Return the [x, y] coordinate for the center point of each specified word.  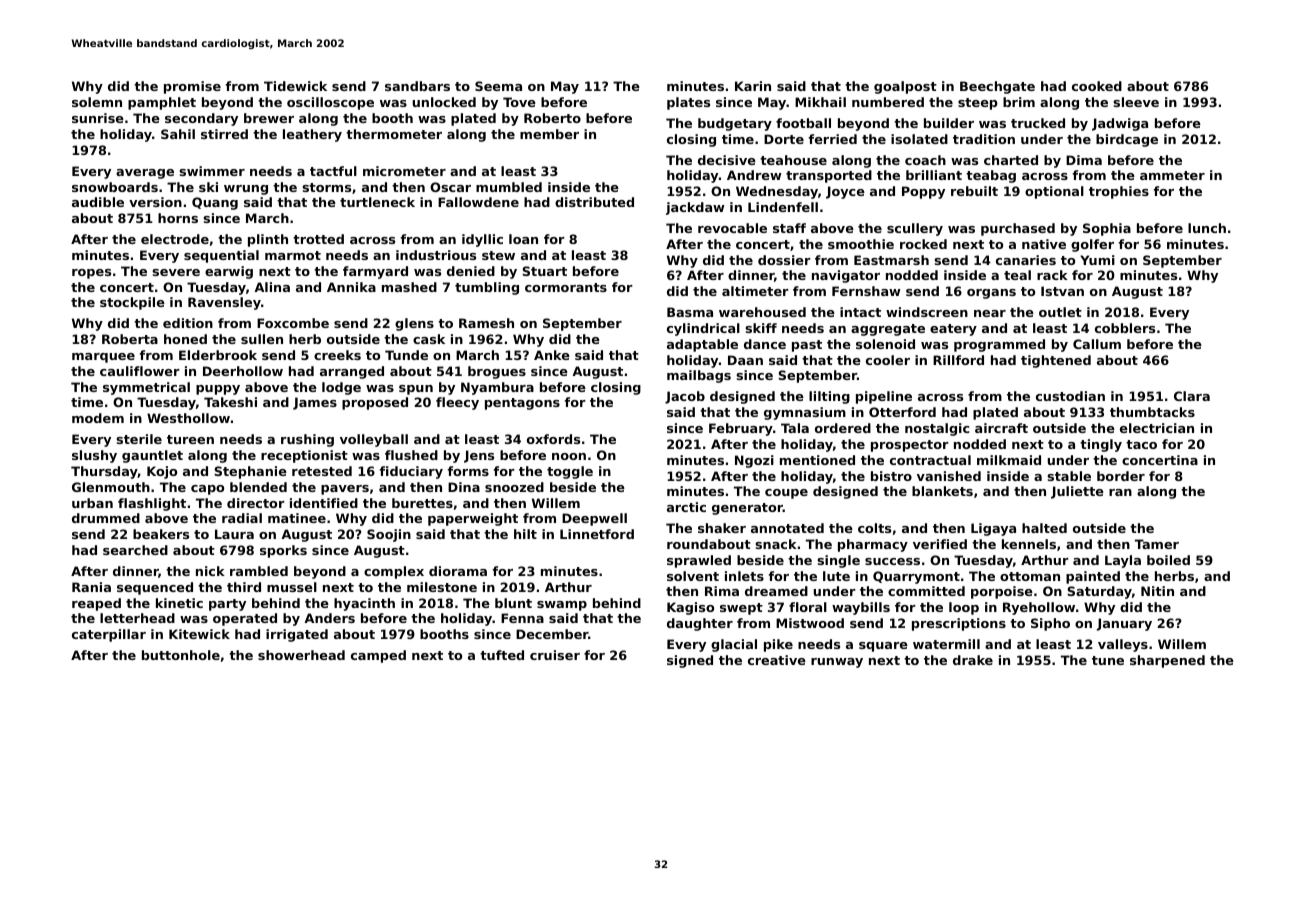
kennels [1029, 544]
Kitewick [199, 634]
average [145, 174]
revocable [732, 228]
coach [925, 160]
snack [776, 544]
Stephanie [250, 472]
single [838, 561]
